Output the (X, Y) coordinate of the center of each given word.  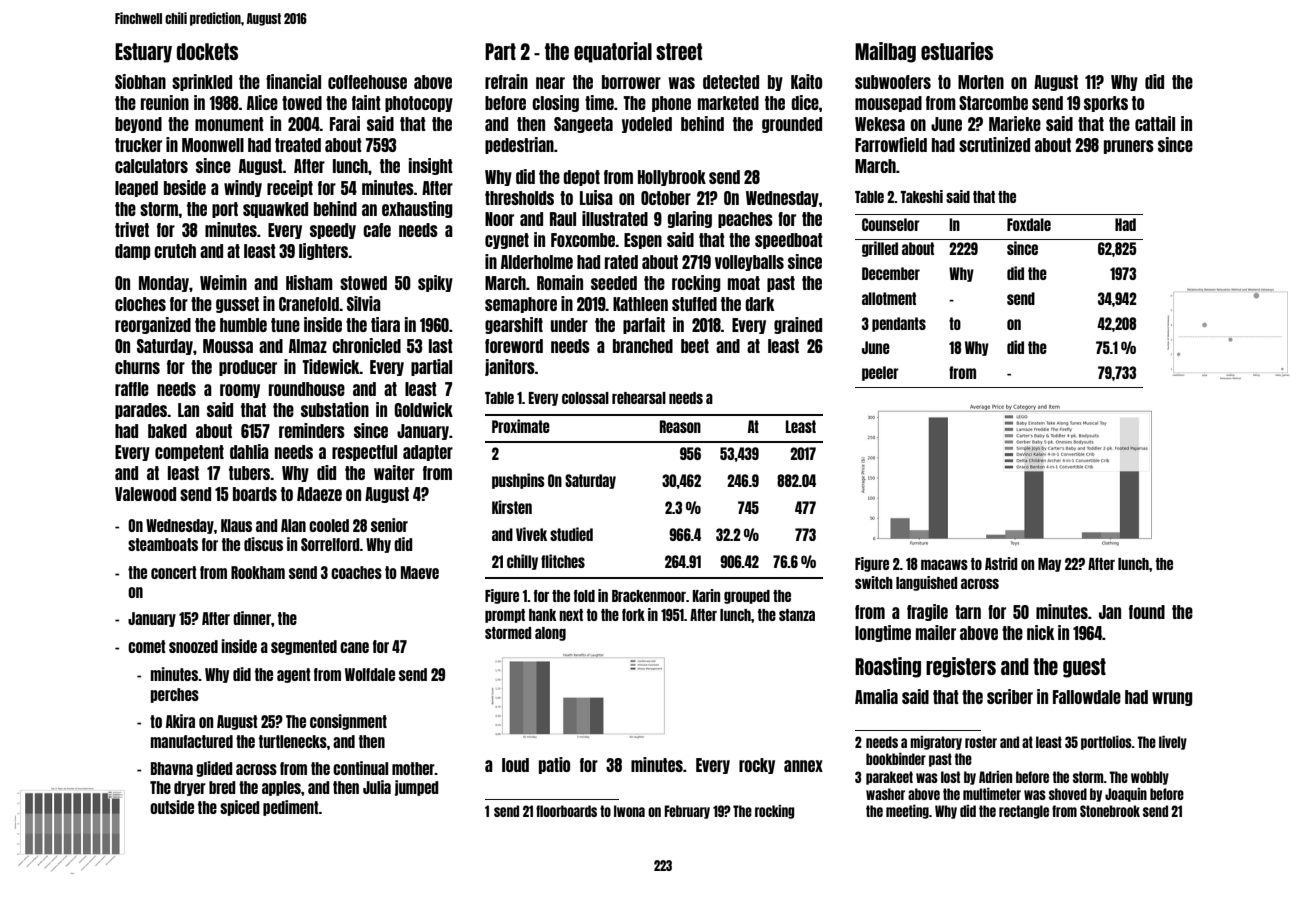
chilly (522, 562)
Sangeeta (583, 125)
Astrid (1001, 563)
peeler (880, 373)
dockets (207, 51)
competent (189, 453)
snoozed (193, 646)
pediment (291, 808)
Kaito (806, 81)
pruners (1129, 147)
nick (1041, 632)
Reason (680, 426)
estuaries (957, 51)
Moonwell (213, 145)
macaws (944, 564)
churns (137, 367)
